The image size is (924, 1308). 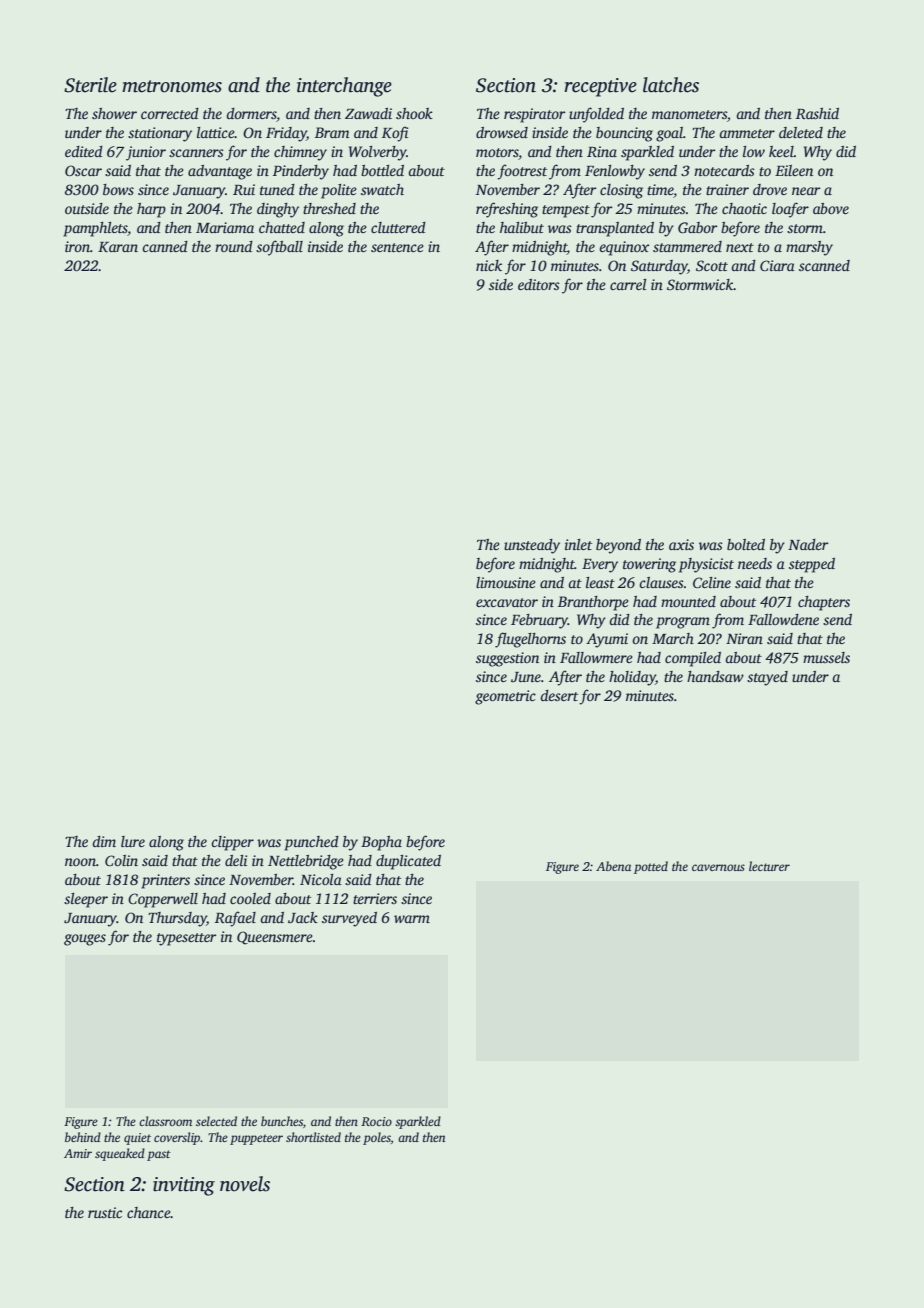 I want to click on refreshing, so click(x=507, y=210).
